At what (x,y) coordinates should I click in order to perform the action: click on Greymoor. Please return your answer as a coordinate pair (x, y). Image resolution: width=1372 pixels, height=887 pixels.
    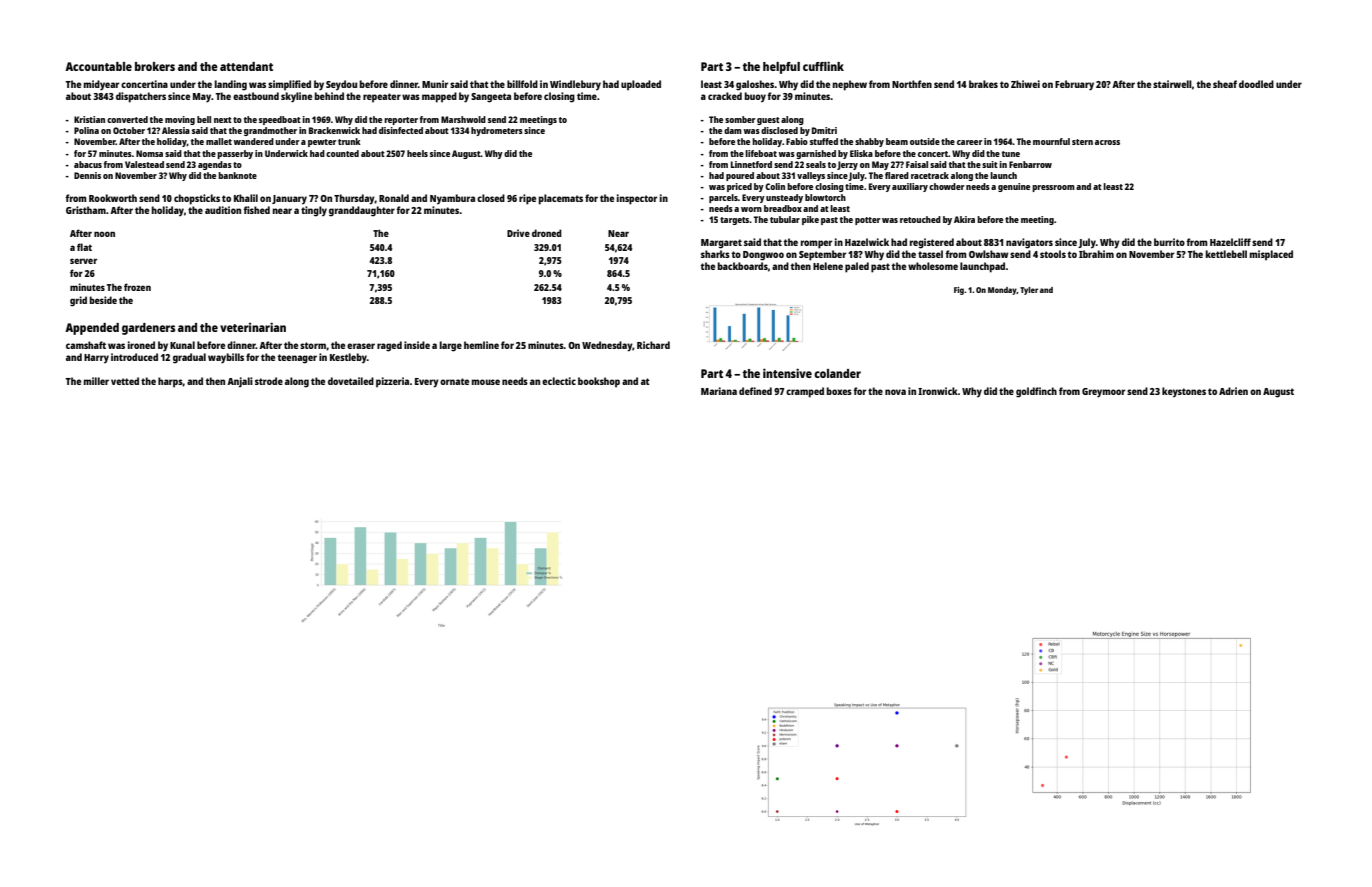
    Looking at the image, I should click on (1103, 393).
